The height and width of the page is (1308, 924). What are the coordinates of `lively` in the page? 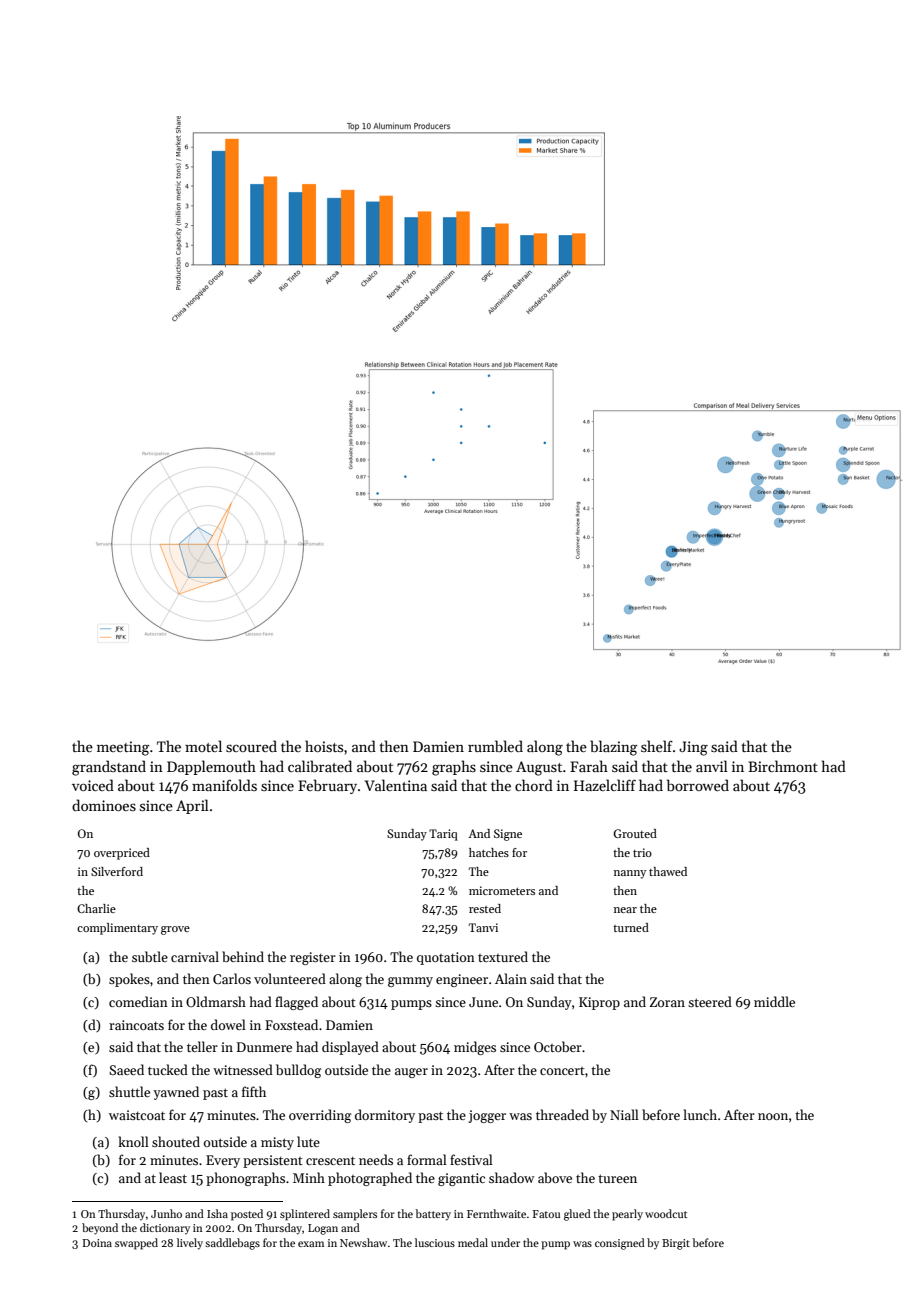 It's located at (190, 1244).
